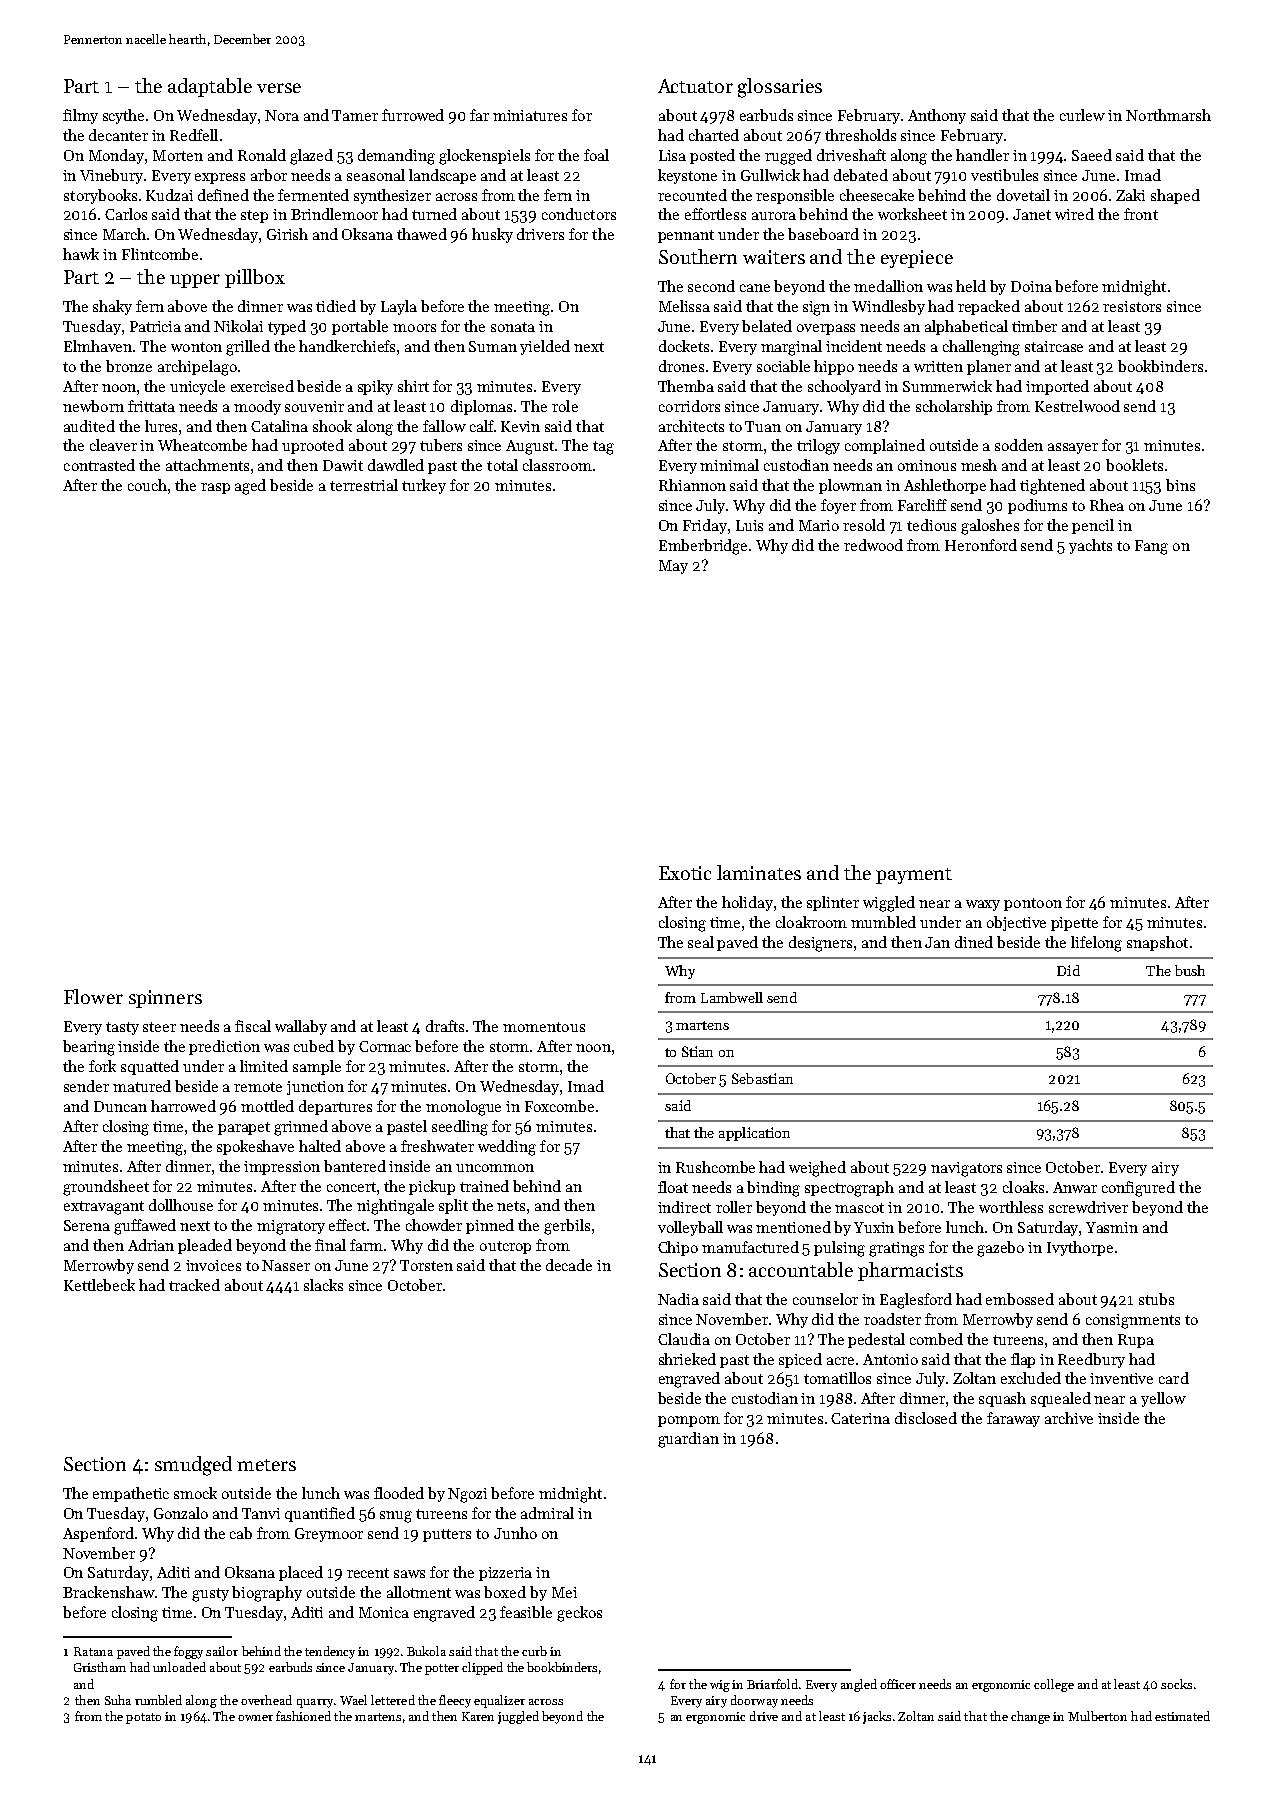  What do you see at coordinates (754, 1701) in the screenshot?
I see `doorway` at bounding box center [754, 1701].
